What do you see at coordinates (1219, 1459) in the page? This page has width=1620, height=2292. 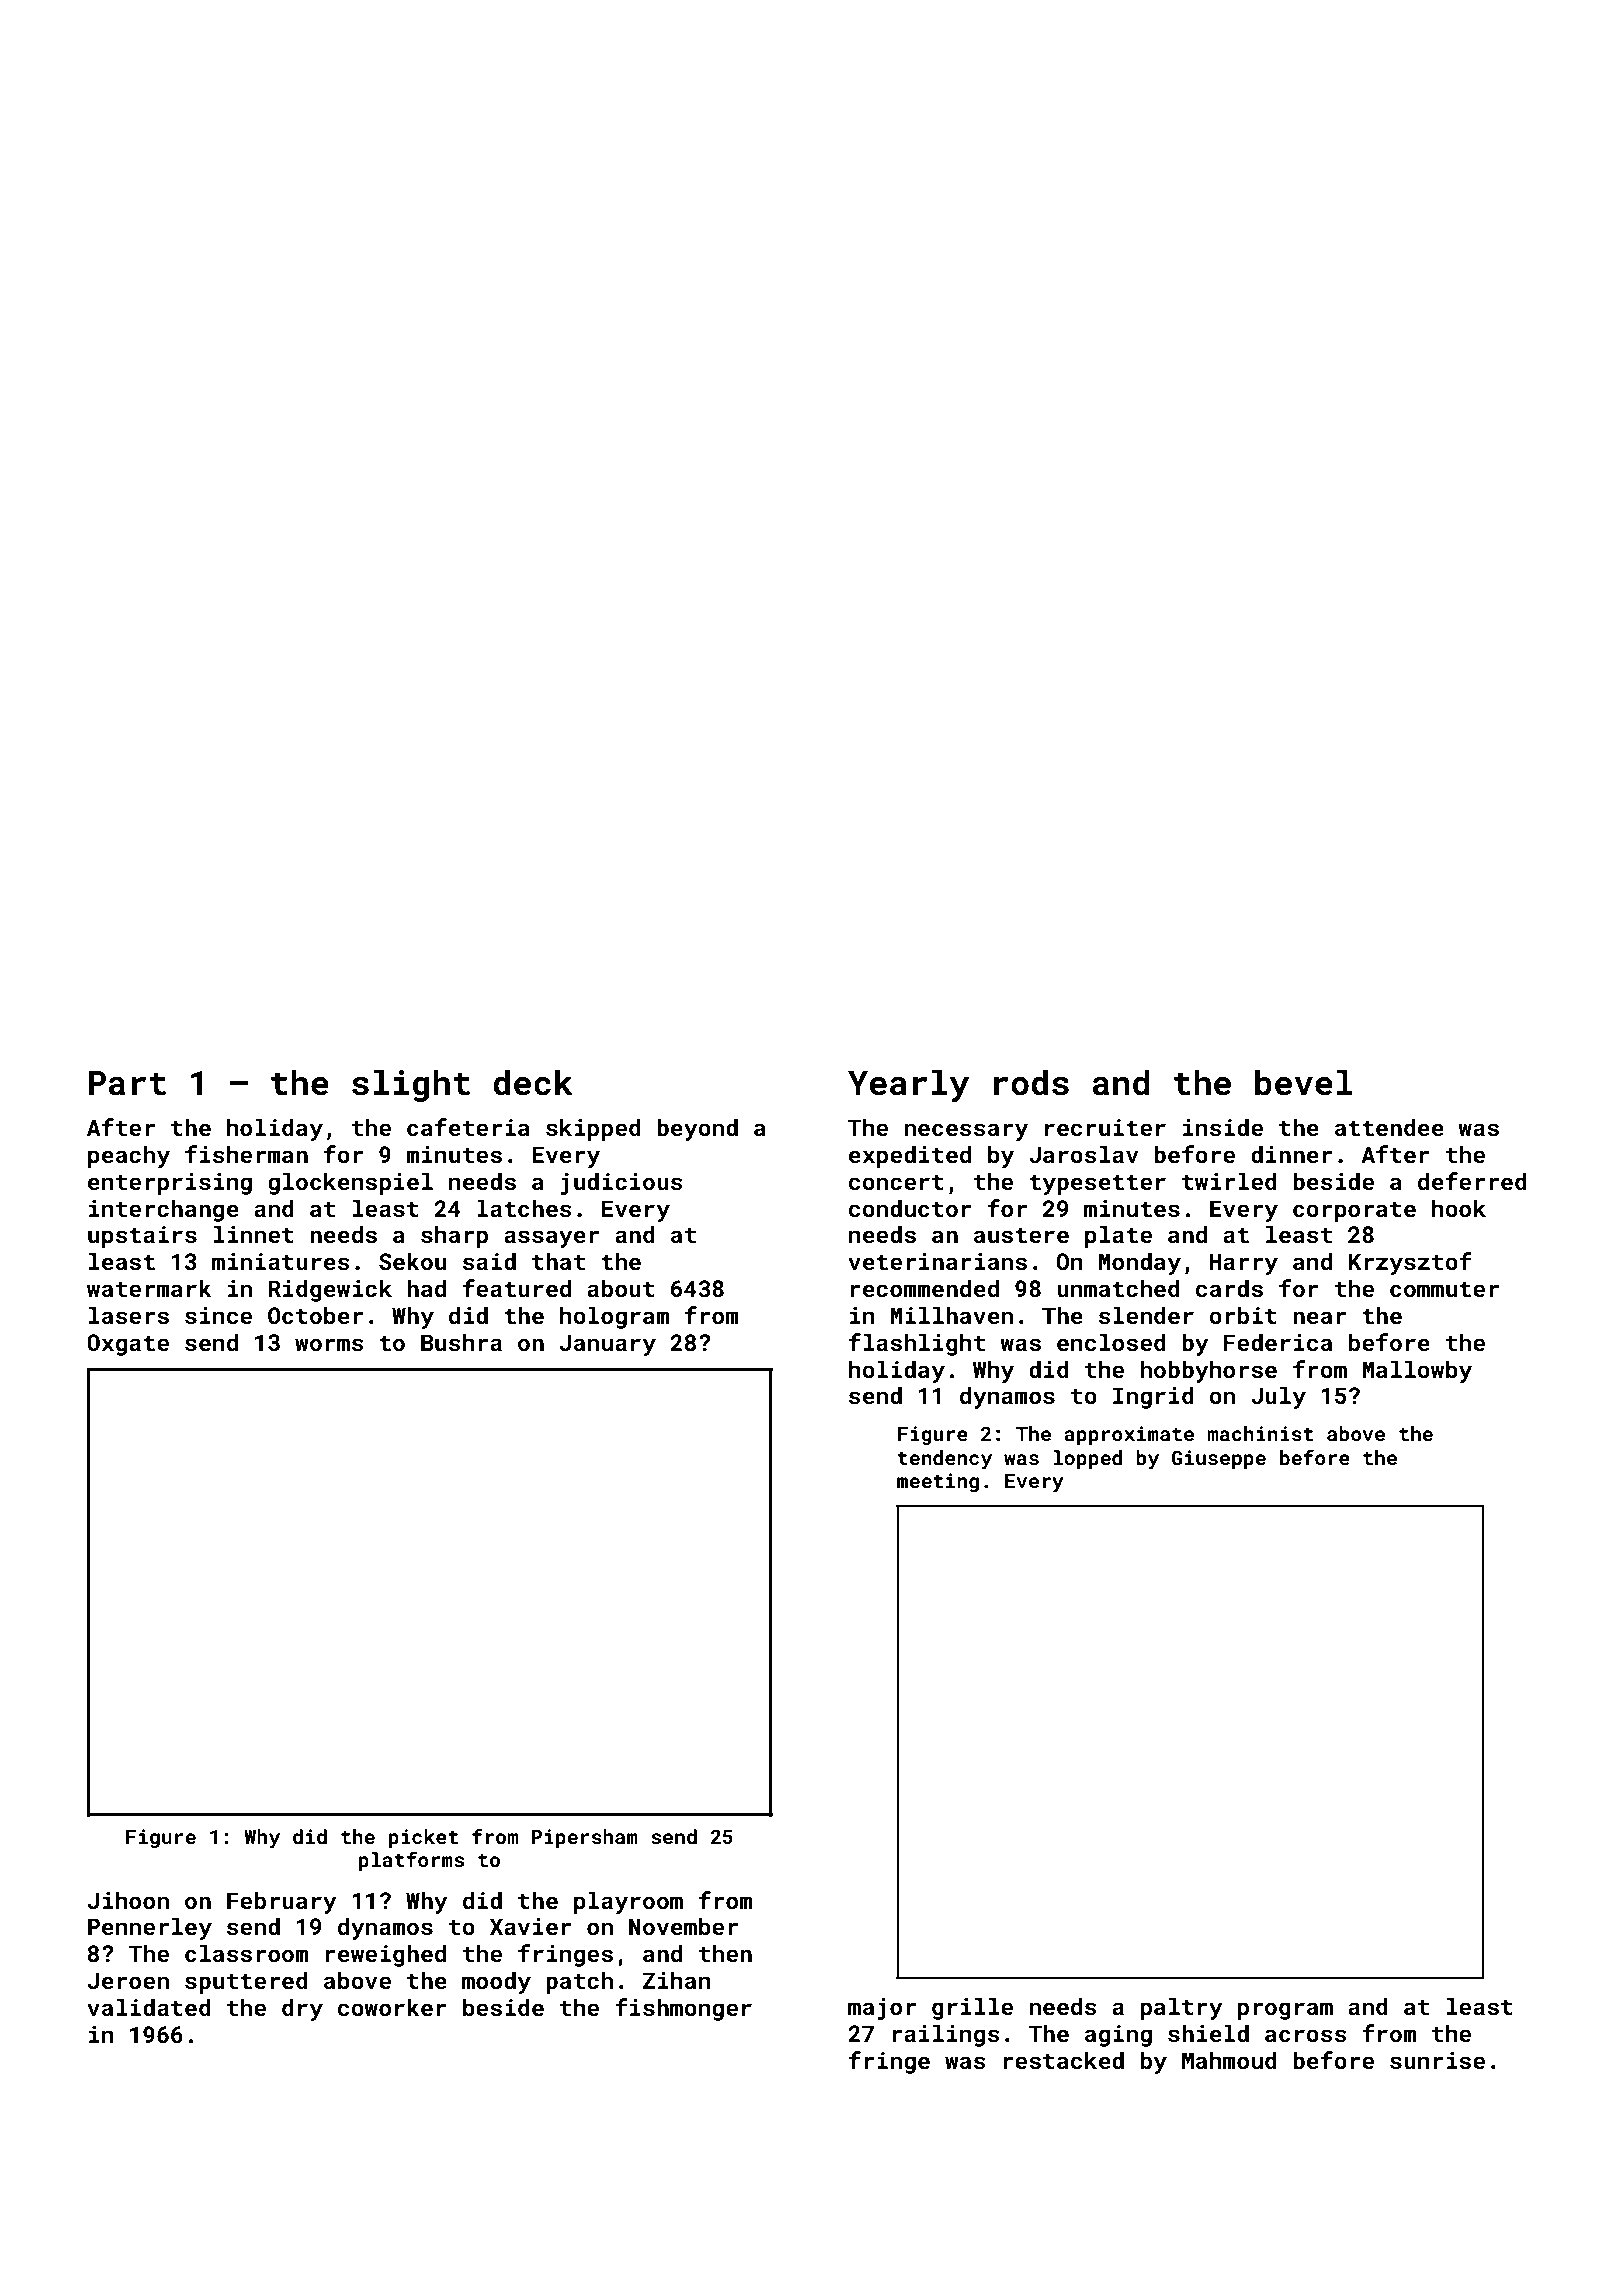 I see `Giuseppe` at bounding box center [1219, 1459].
